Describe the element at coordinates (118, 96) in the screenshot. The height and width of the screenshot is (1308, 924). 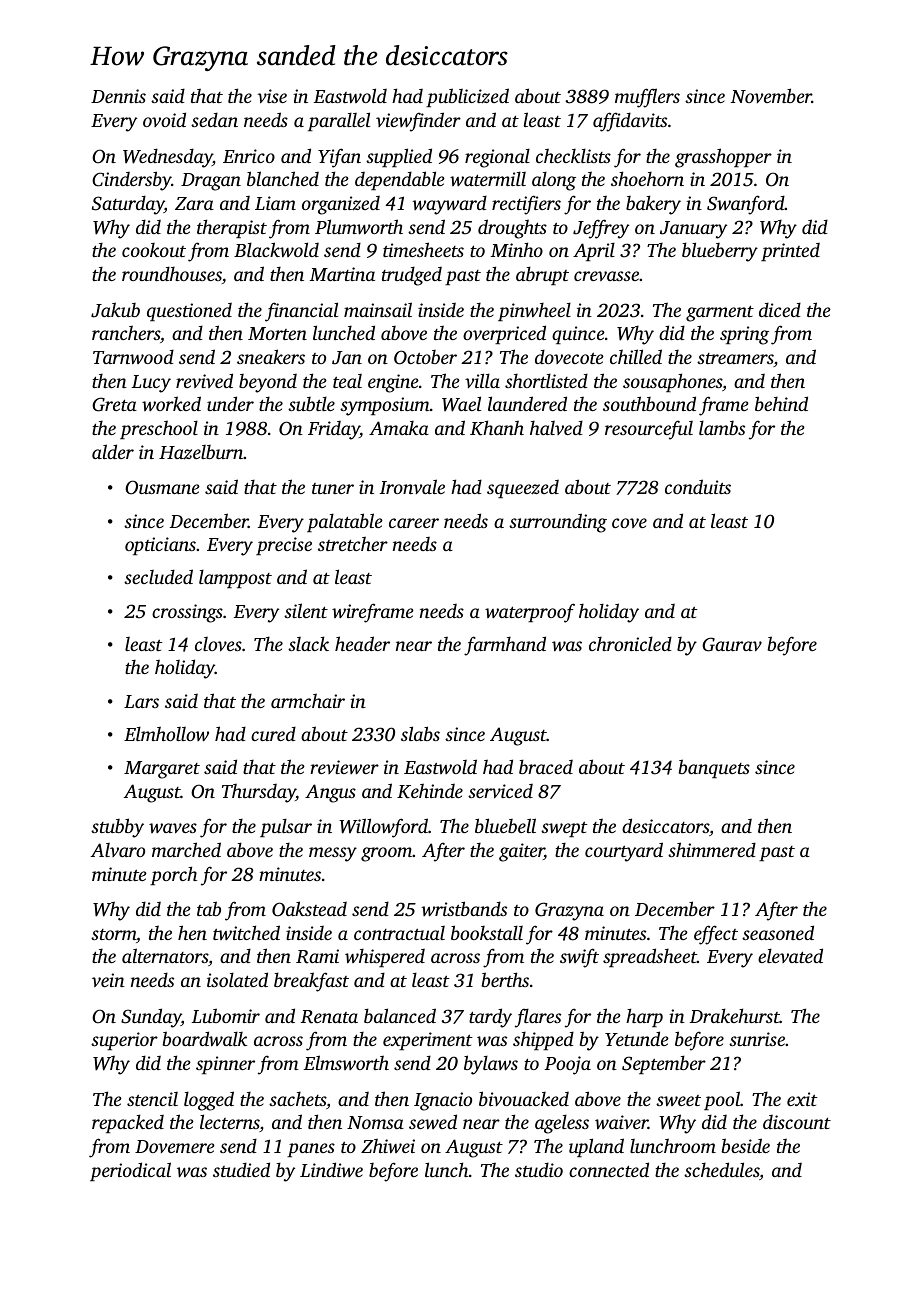
I see `Dennis` at that location.
